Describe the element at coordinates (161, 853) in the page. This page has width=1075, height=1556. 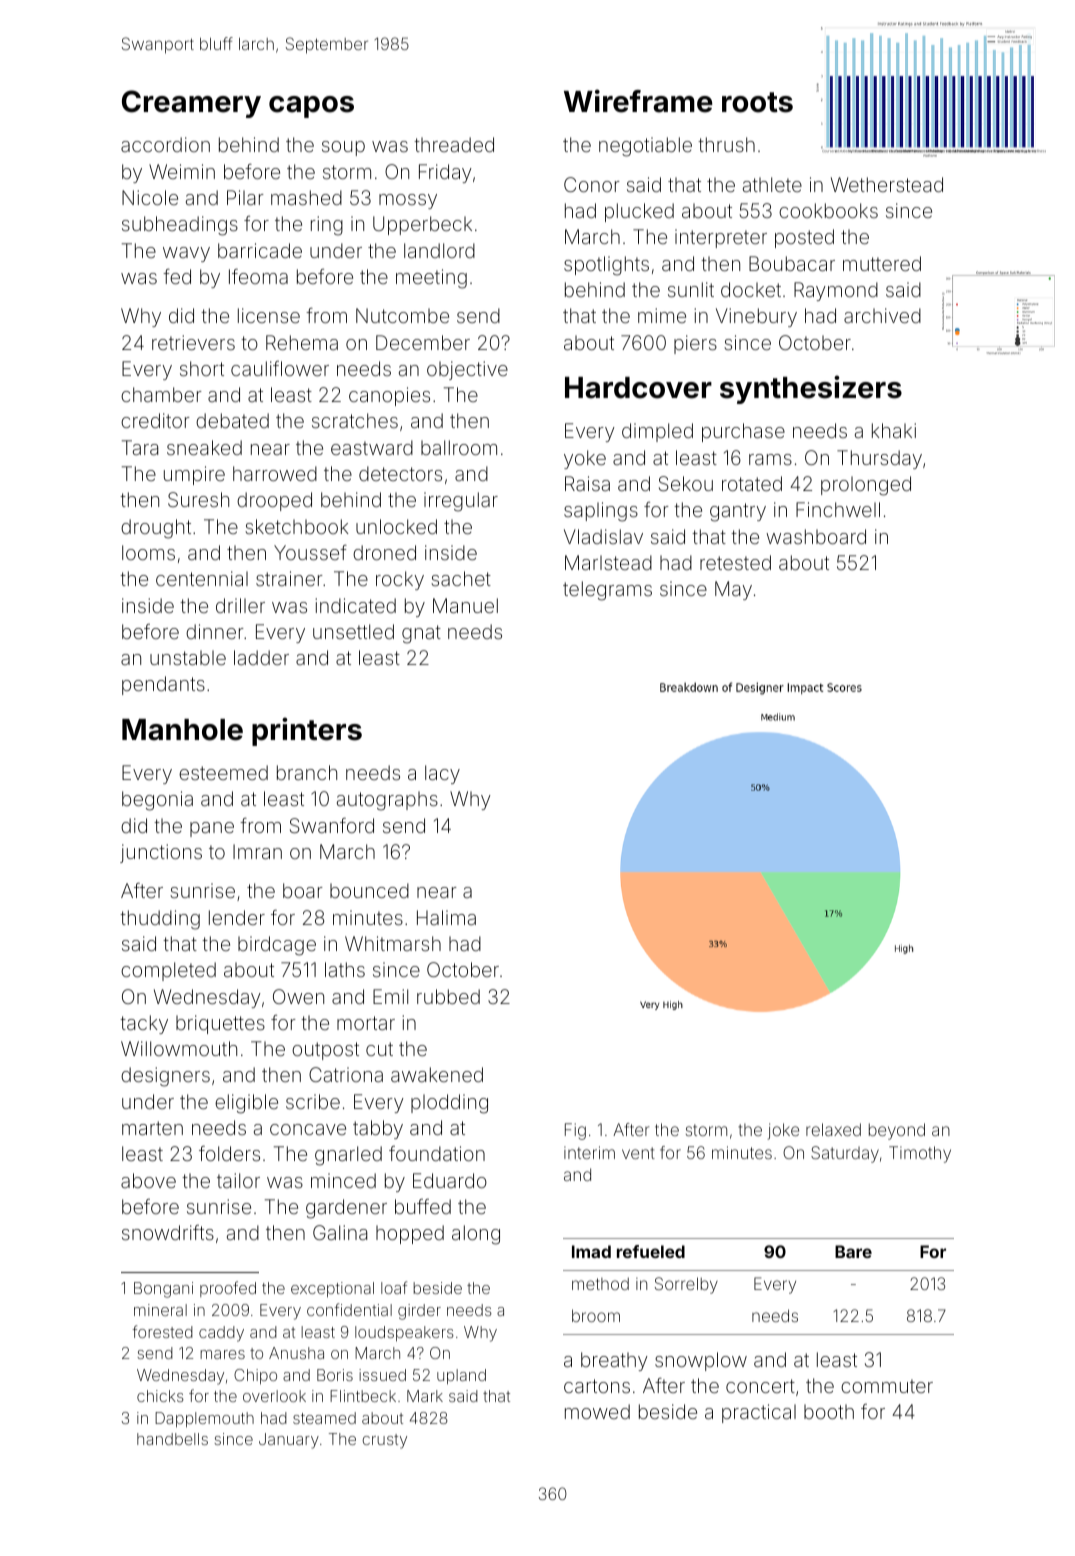
I see `junctions` at that location.
